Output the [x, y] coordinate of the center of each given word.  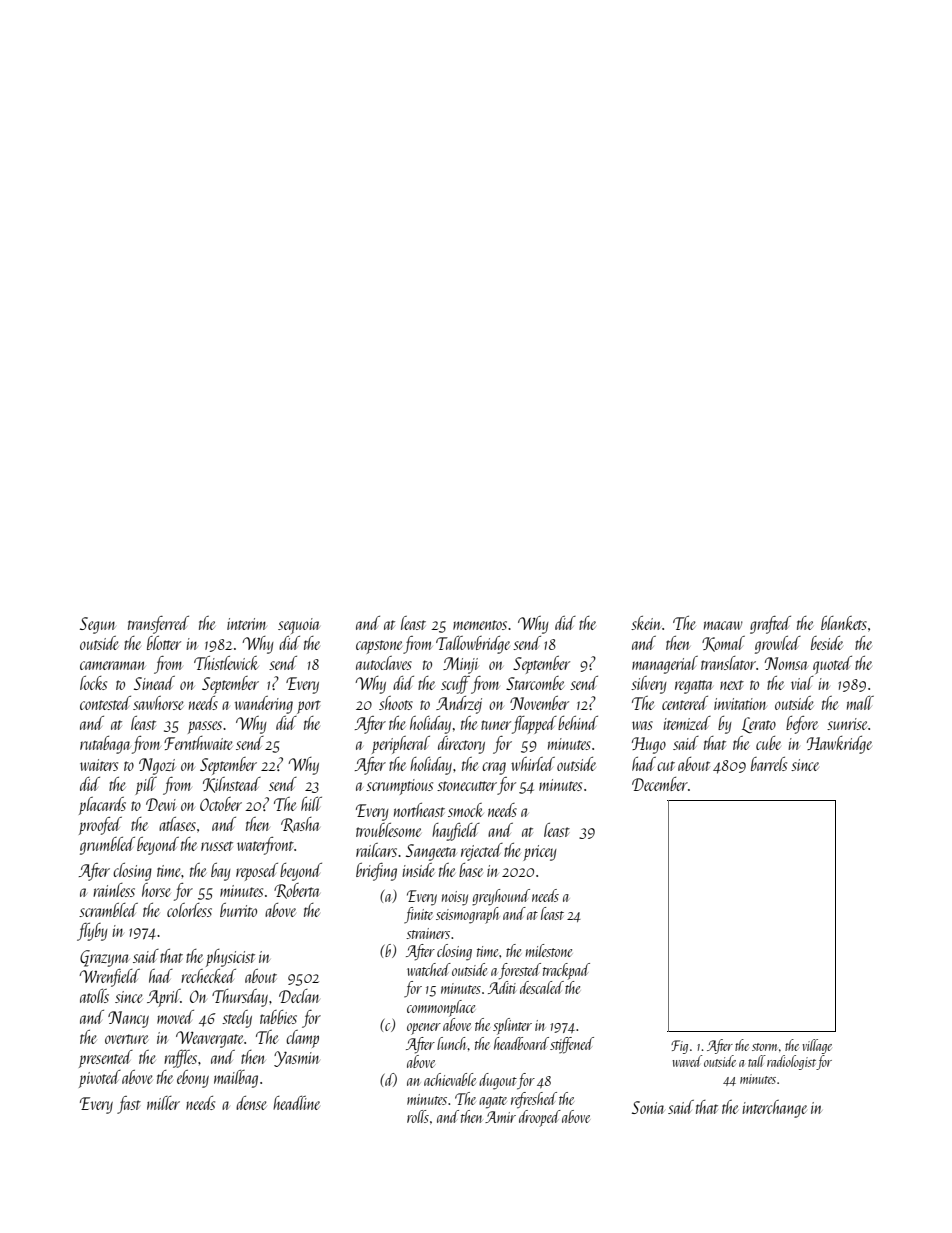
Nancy [128, 1019]
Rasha [300, 825]
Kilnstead [232, 785]
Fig [679, 1047]
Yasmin [296, 1059]
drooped [540, 1118]
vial [802, 683]
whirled [533, 764]
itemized [687, 723]
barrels [769, 764]
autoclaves [384, 663]
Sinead [154, 683]
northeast [419, 810]
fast [129, 1105]
